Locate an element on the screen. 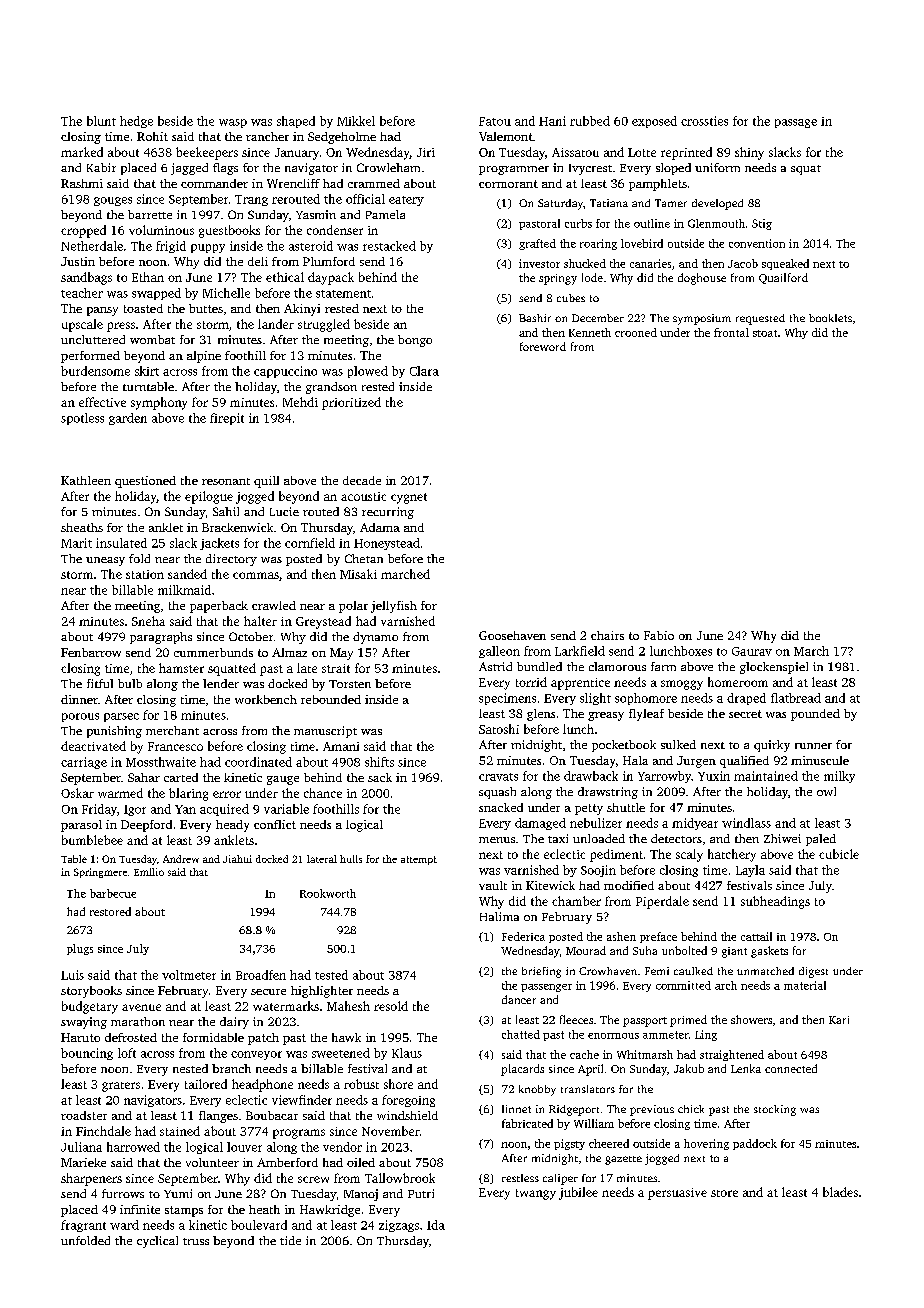 This screenshot has width=924, height=1308. frontal is located at coordinates (731, 332).
